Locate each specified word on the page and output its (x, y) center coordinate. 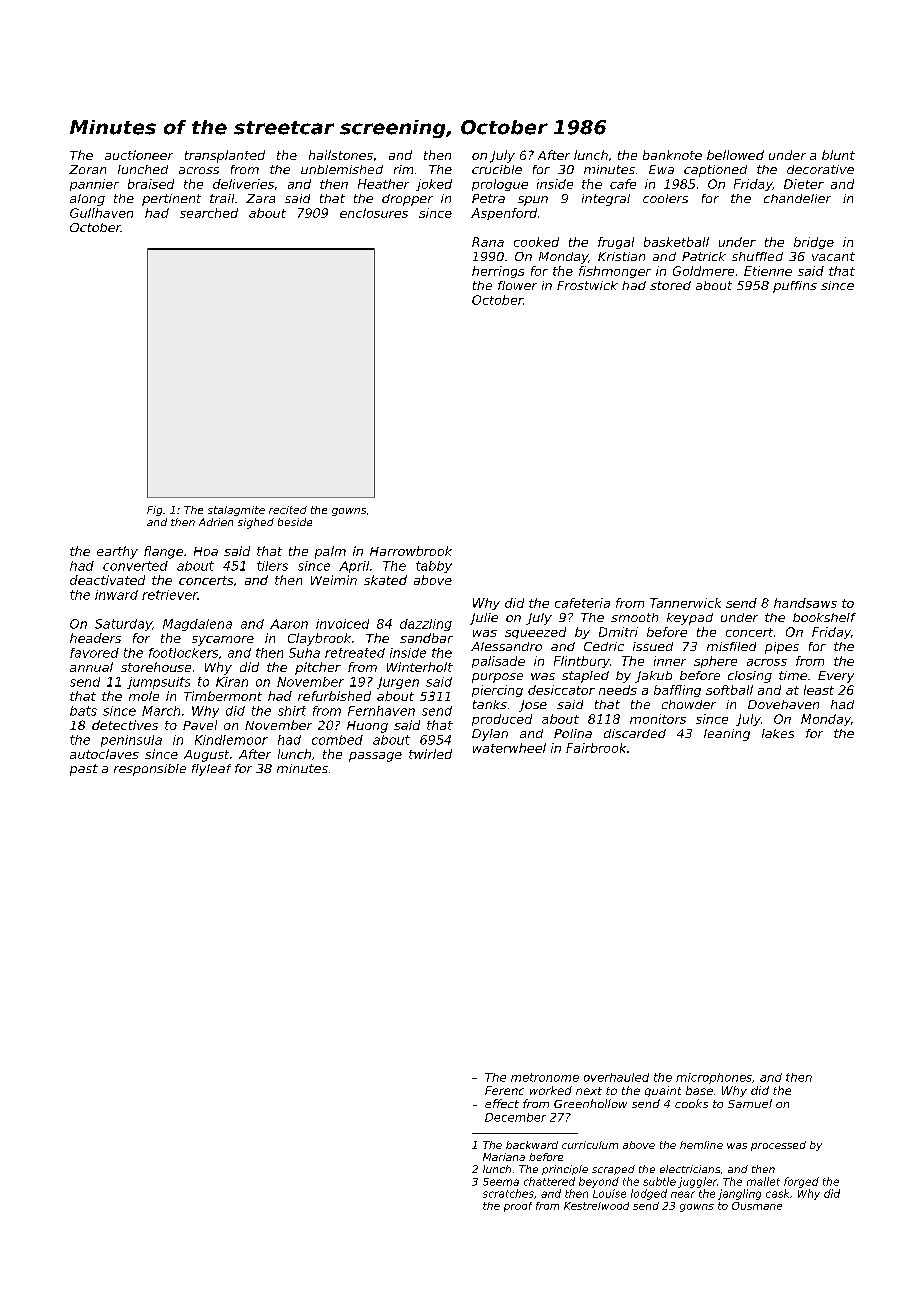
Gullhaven (101, 213)
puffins (795, 287)
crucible (497, 169)
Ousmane (757, 1206)
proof (518, 1207)
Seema (501, 1182)
